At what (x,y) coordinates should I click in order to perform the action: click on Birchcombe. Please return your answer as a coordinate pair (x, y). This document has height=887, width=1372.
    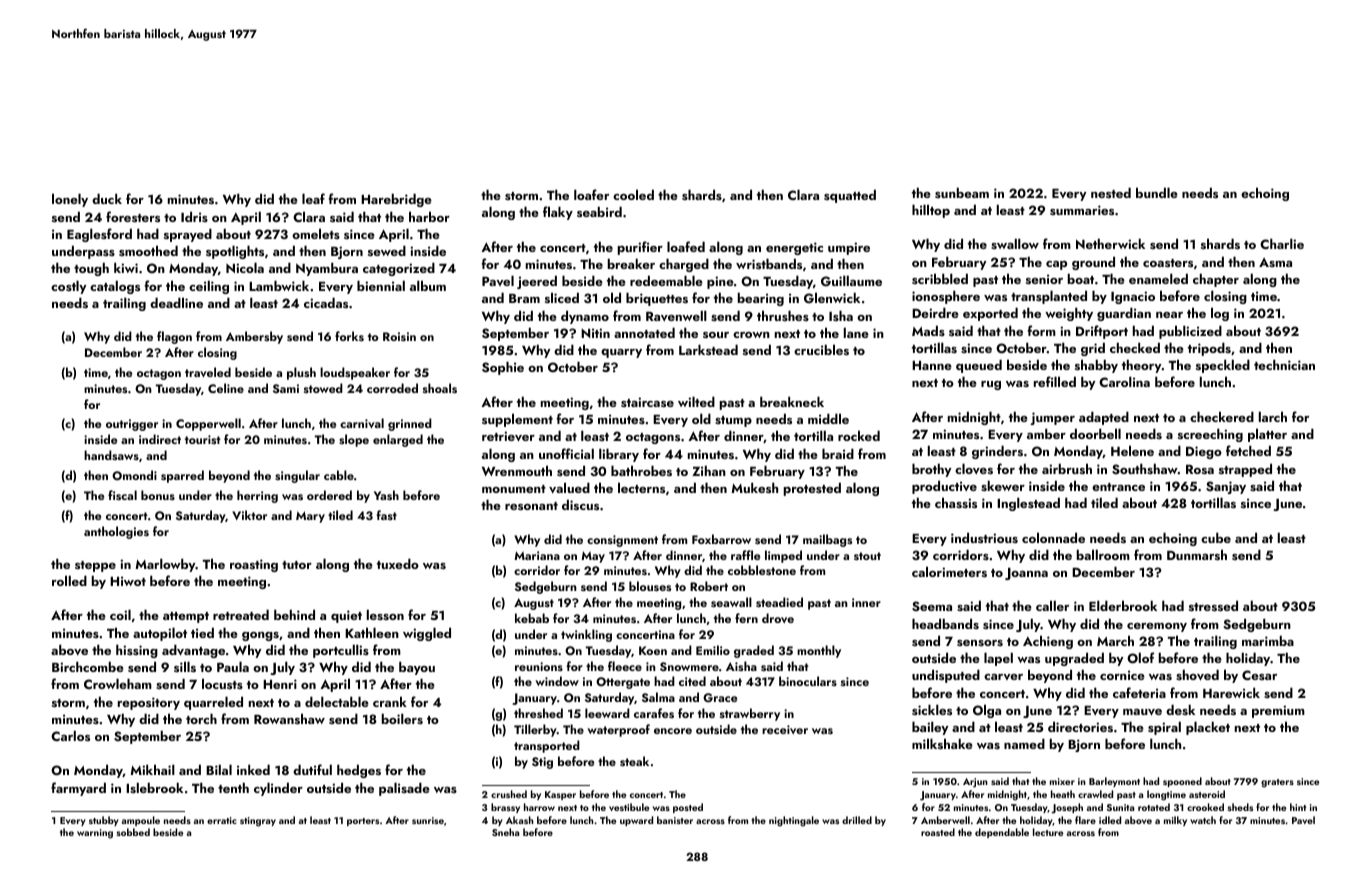
    Looking at the image, I should click on (88, 666).
